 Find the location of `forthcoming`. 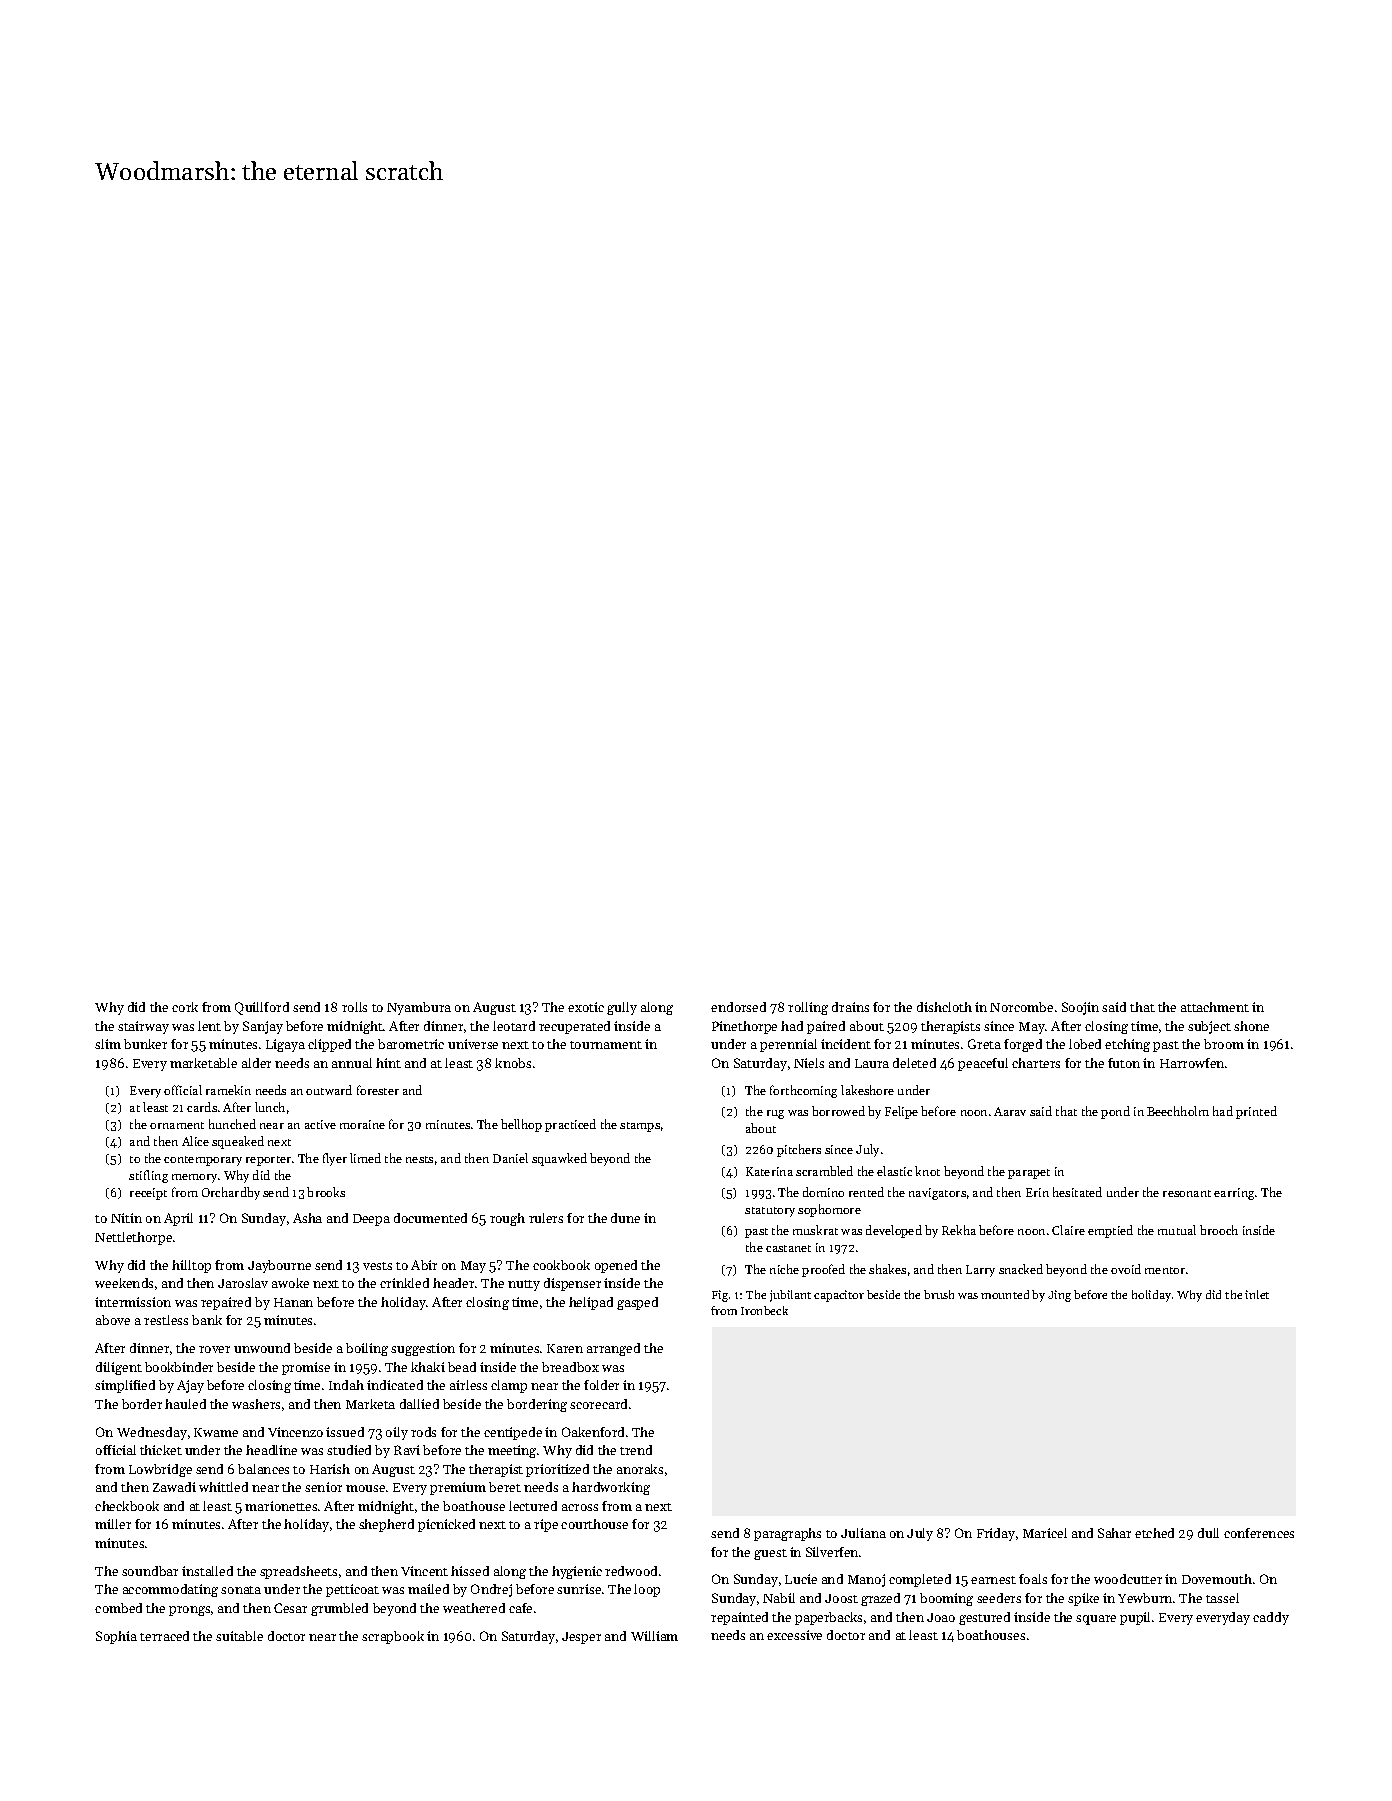

forthcoming is located at coordinates (803, 1091).
